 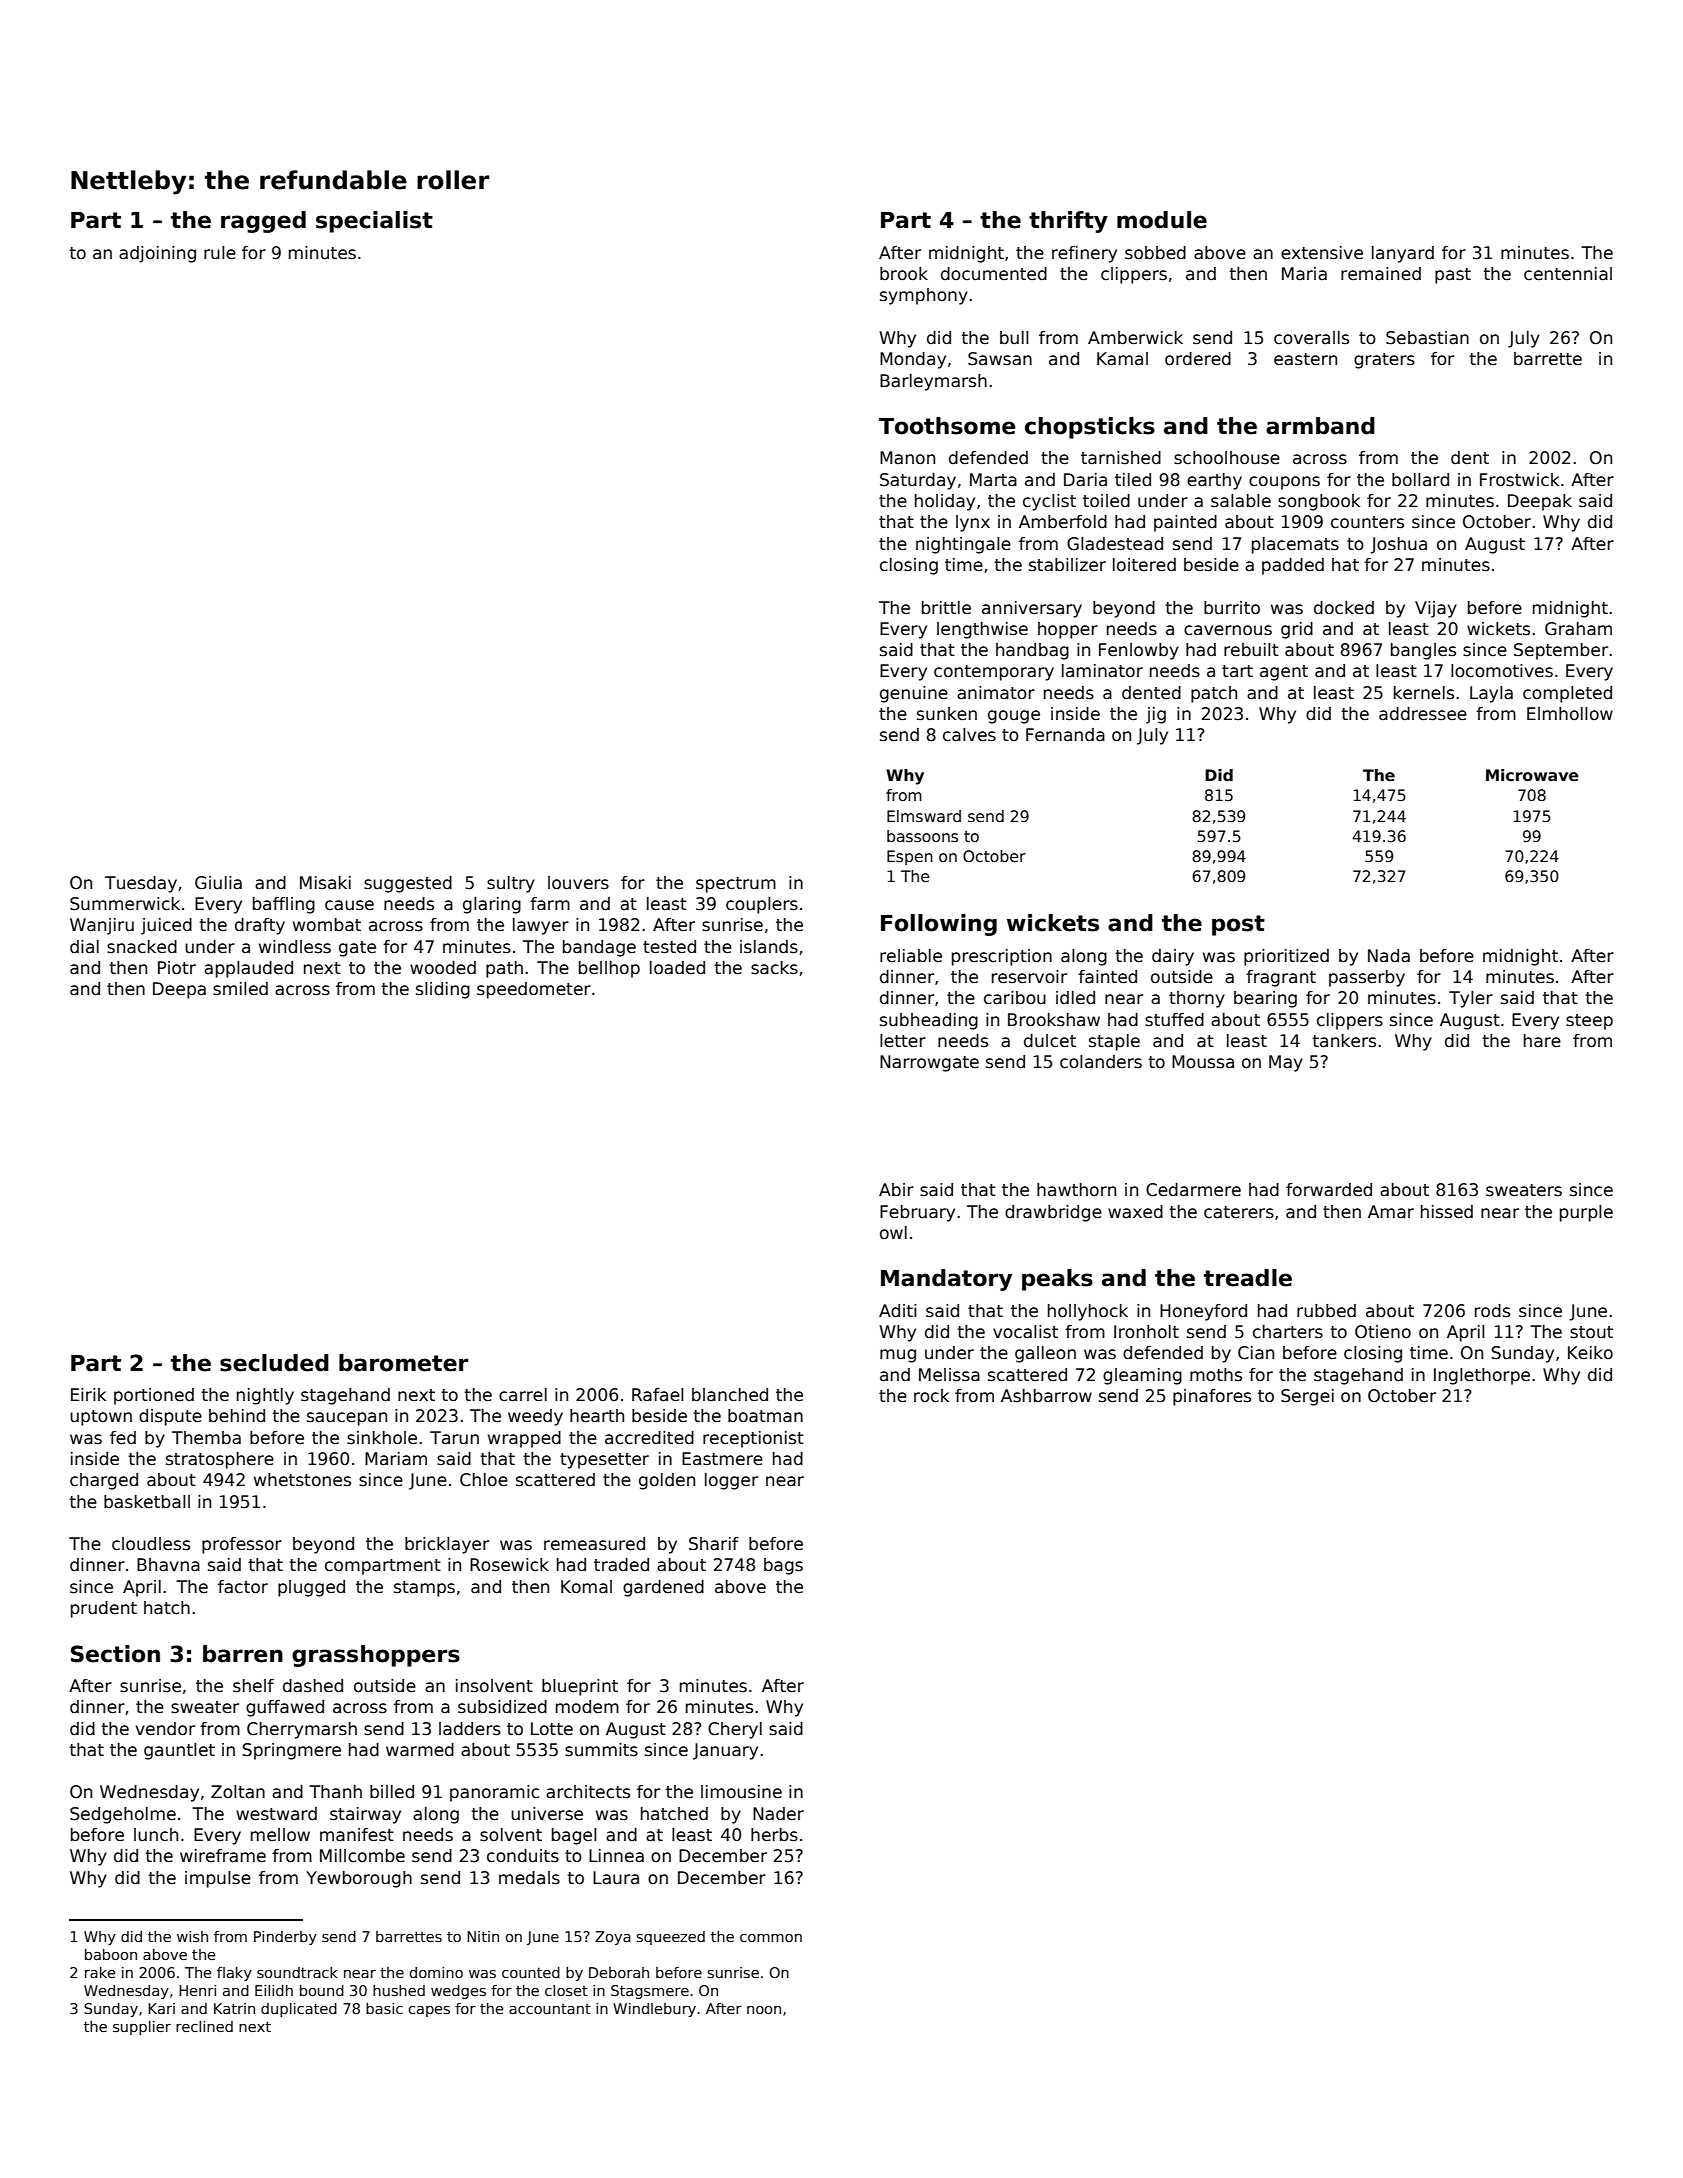 What do you see at coordinates (578, 883) in the page?
I see `louvers` at bounding box center [578, 883].
